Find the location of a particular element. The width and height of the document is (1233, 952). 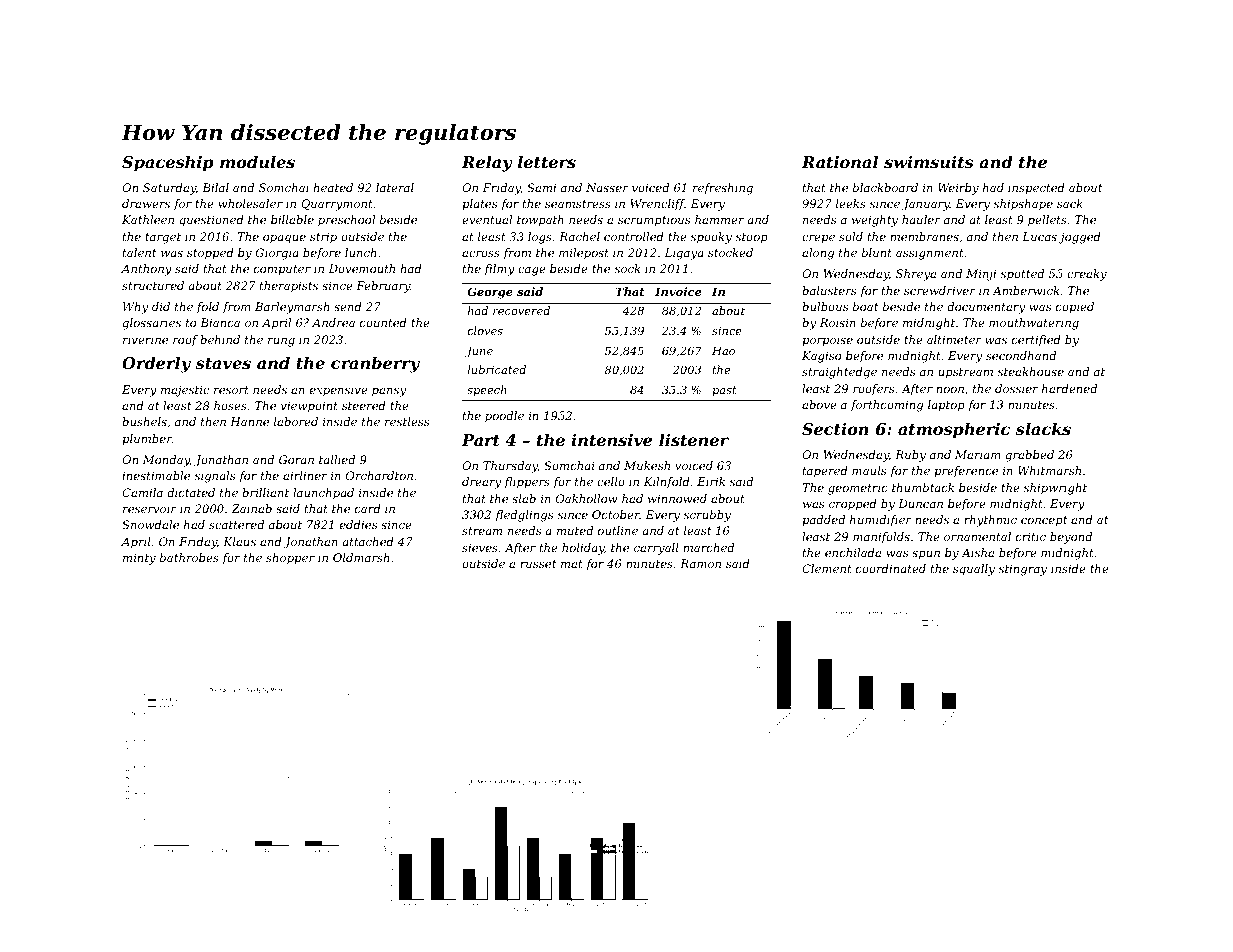

pansy is located at coordinates (389, 392).
